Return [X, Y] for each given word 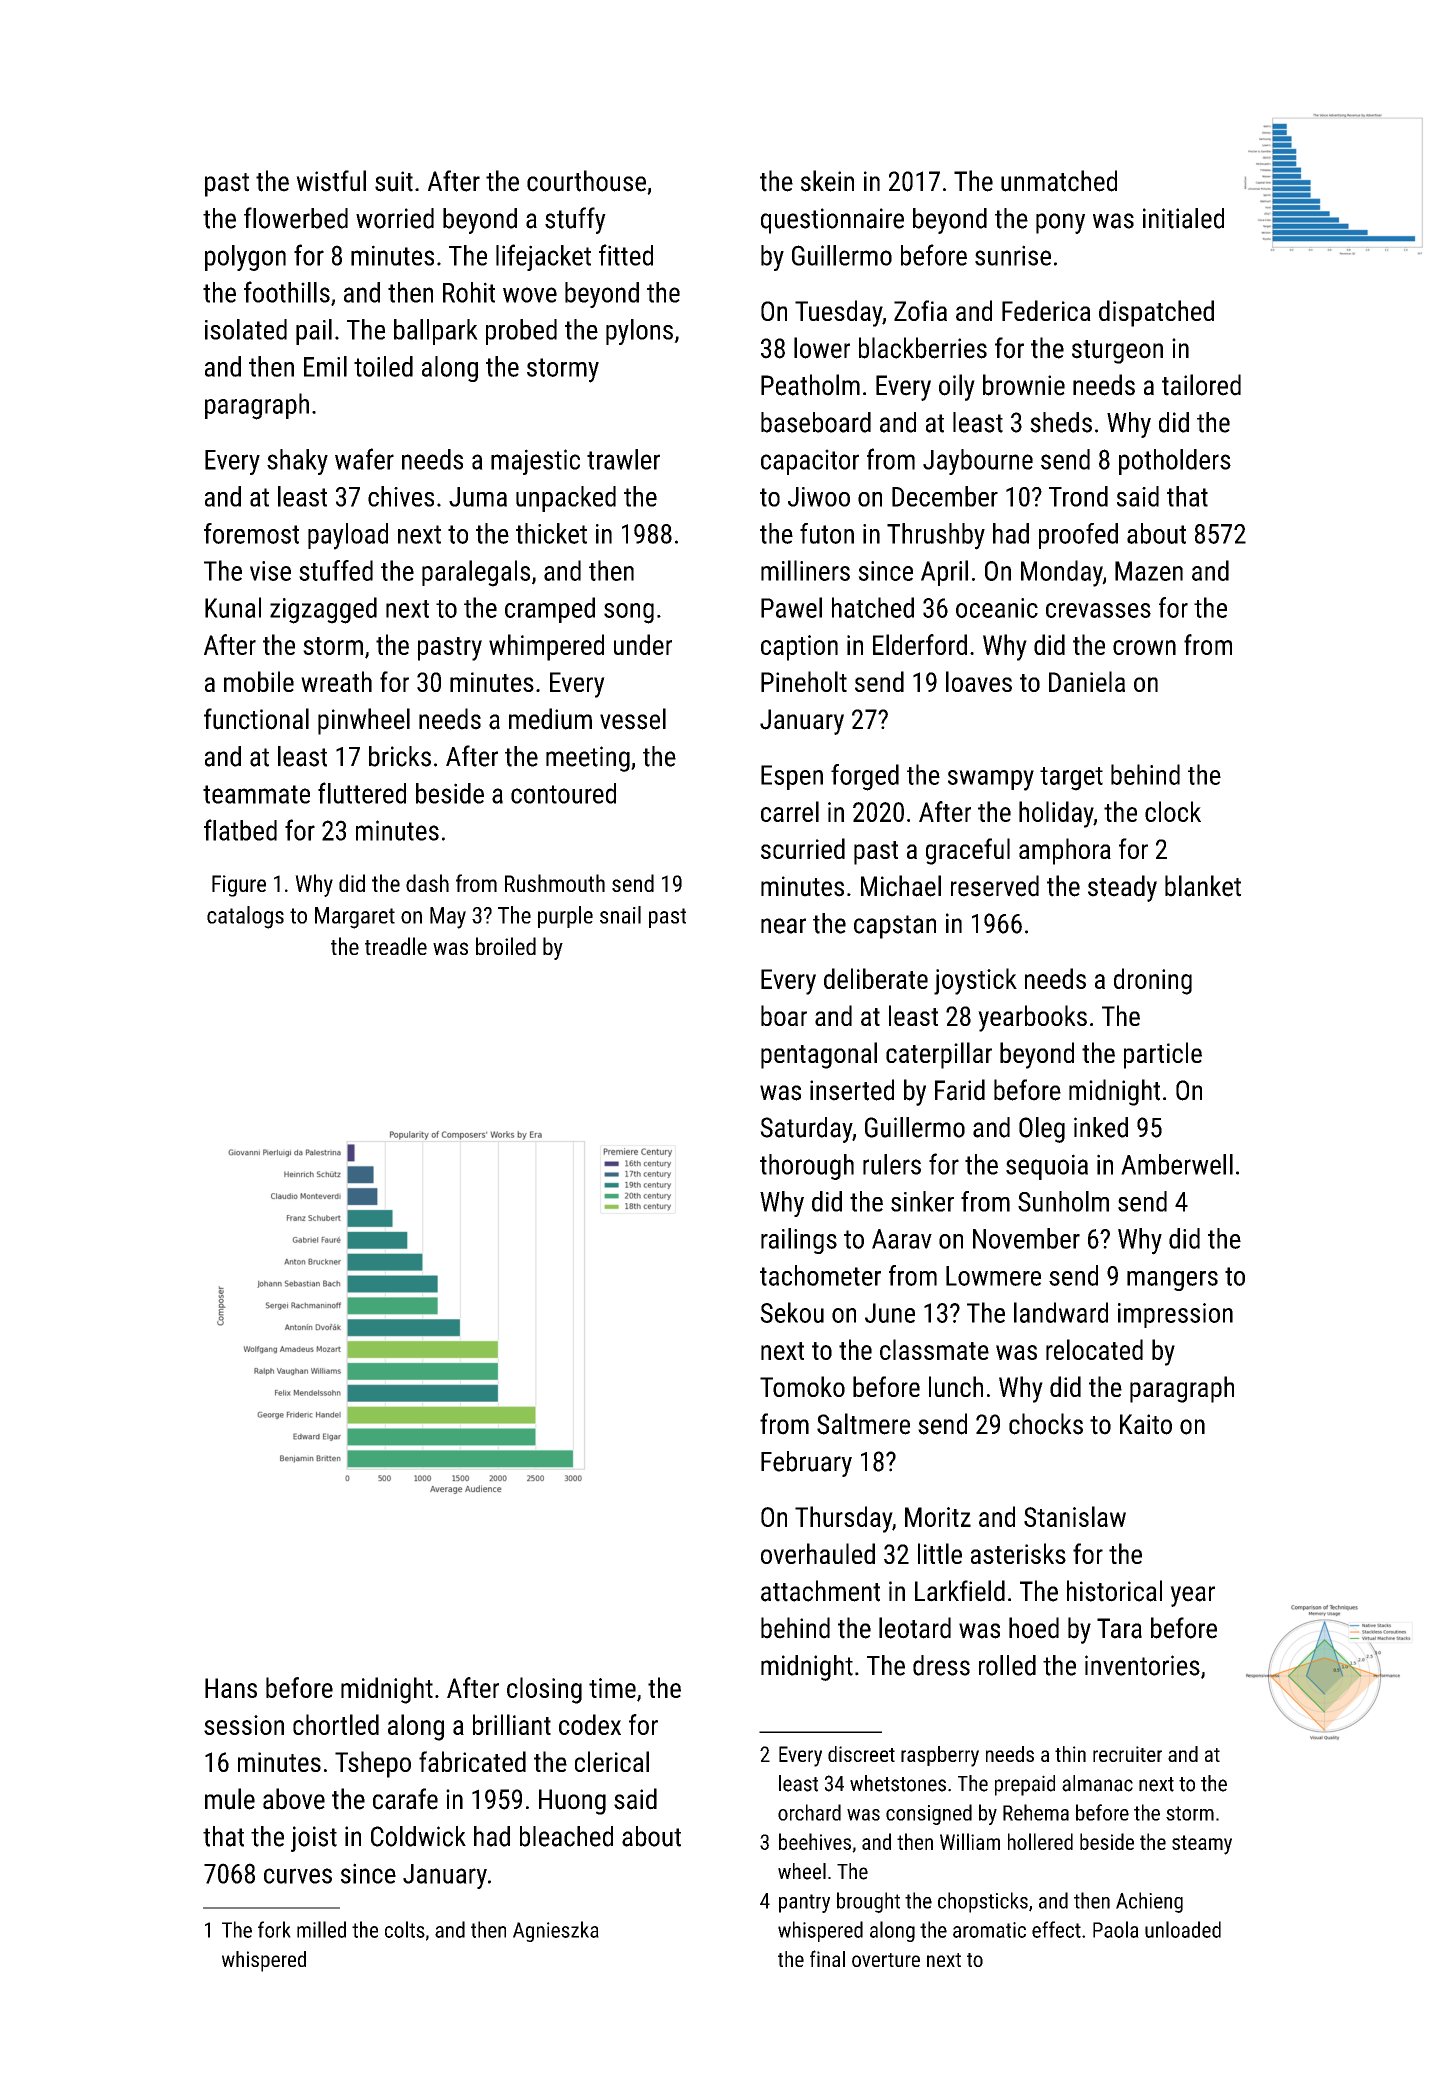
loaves [979, 681]
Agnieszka [556, 1931]
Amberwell [1177, 1164]
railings [799, 1241]
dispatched [1156, 313]
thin [1070, 1754]
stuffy [575, 220]
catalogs [245, 917]
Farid [960, 1090]
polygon [245, 258]
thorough [807, 1167]
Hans [231, 1688]
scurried [803, 848]
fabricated [472, 1761]
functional [256, 719]
